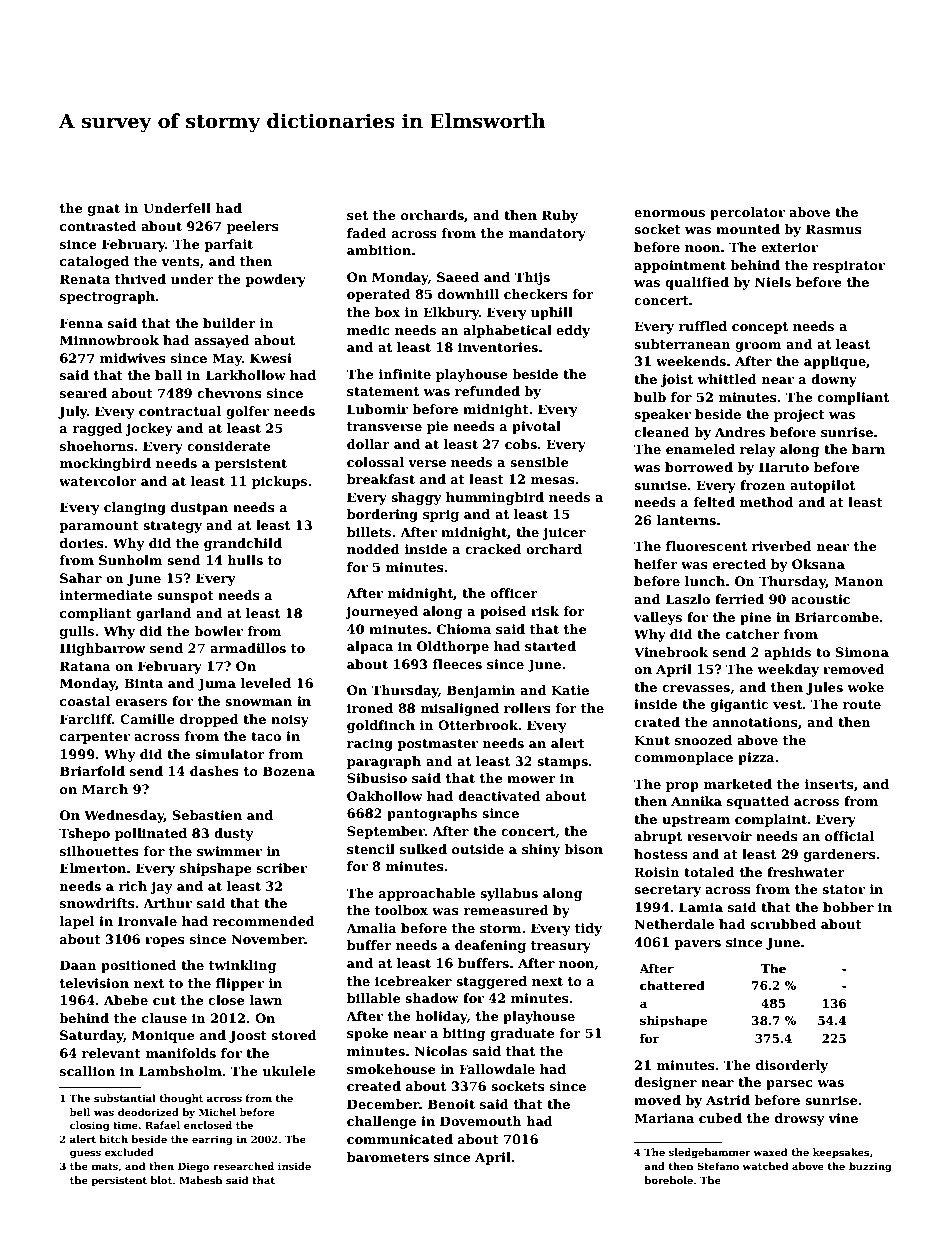 The width and height of the screenshot is (952, 1233). What do you see at coordinates (94, 262) in the screenshot?
I see `cataloged` at bounding box center [94, 262].
